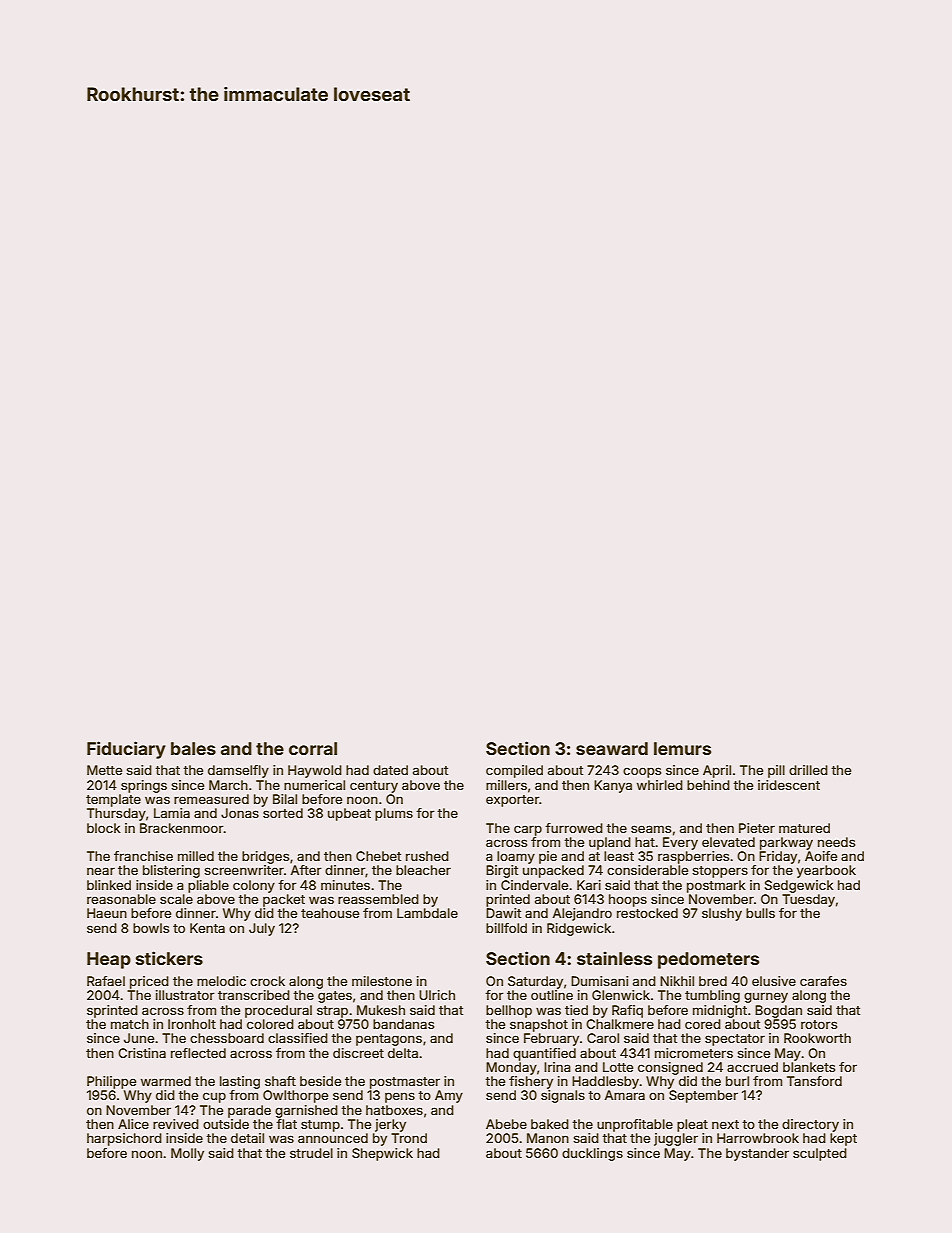 The height and width of the document is (1233, 952). What do you see at coordinates (381, 1010) in the document?
I see `Mukesh` at bounding box center [381, 1010].
